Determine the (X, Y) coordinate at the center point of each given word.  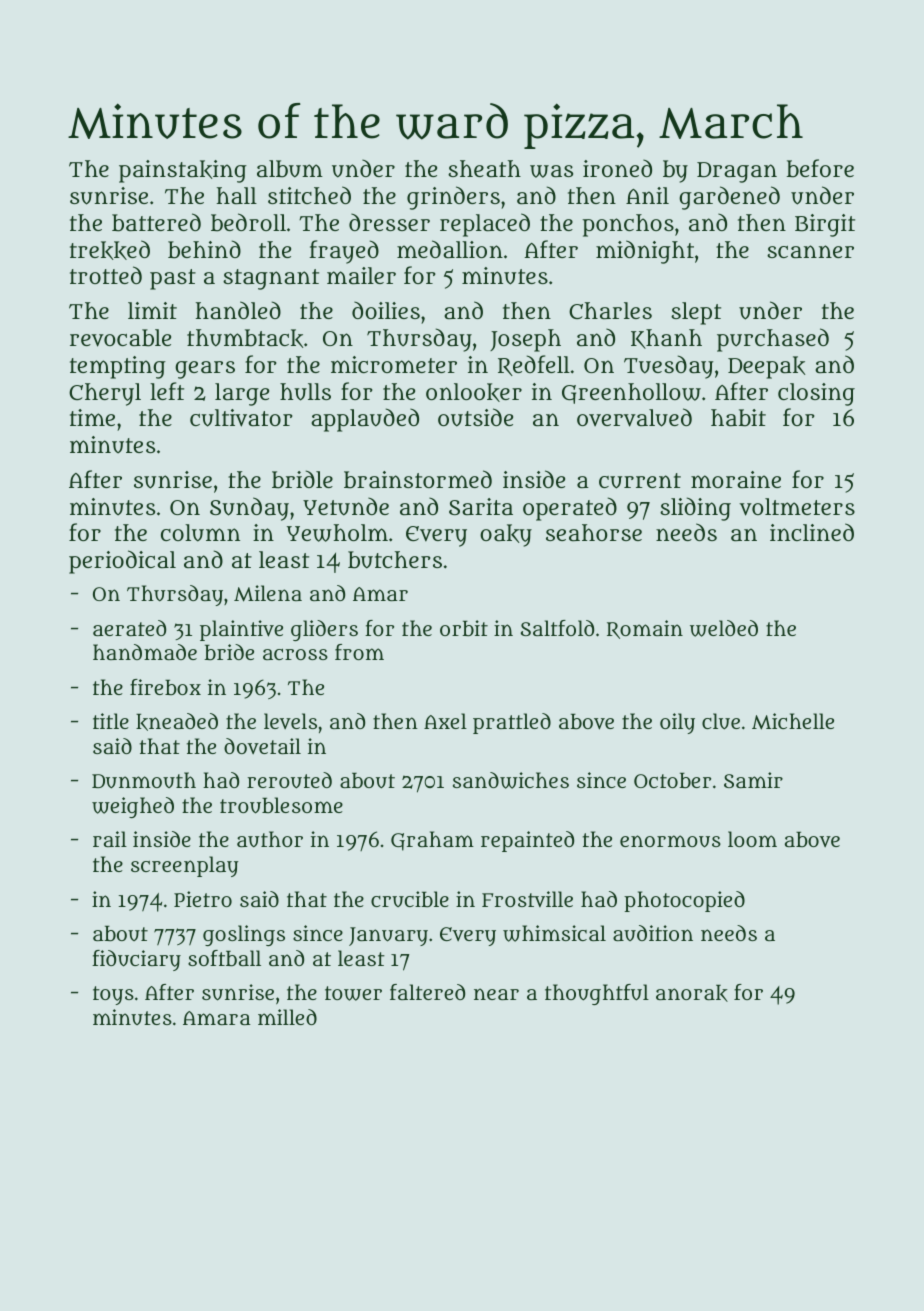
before (820, 168)
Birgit (825, 225)
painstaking (183, 171)
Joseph (525, 340)
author (270, 839)
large (242, 394)
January (388, 936)
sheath (484, 168)
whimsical (554, 933)
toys (113, 995)
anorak (692, 993)
